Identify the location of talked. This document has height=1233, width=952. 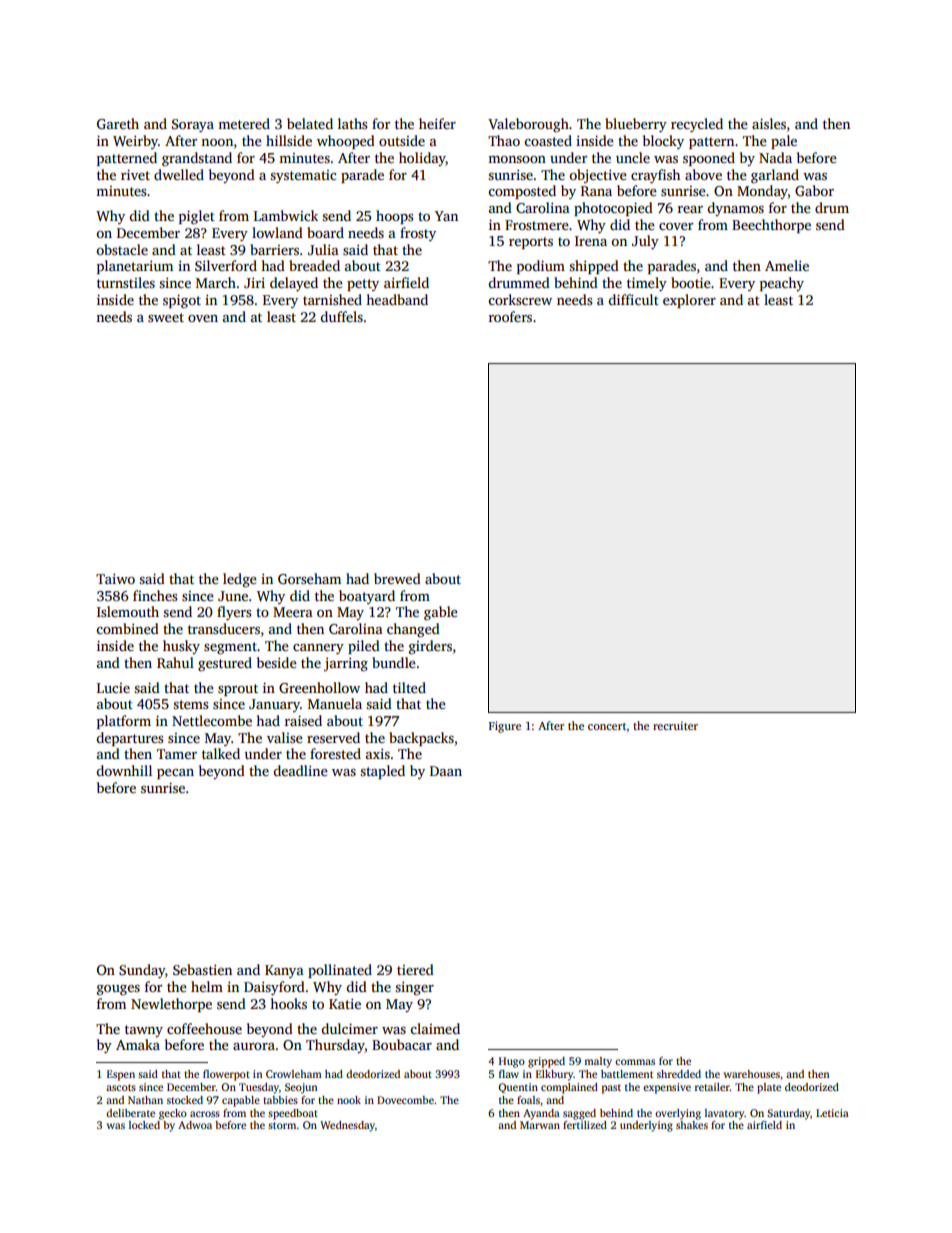
(221, 753).
